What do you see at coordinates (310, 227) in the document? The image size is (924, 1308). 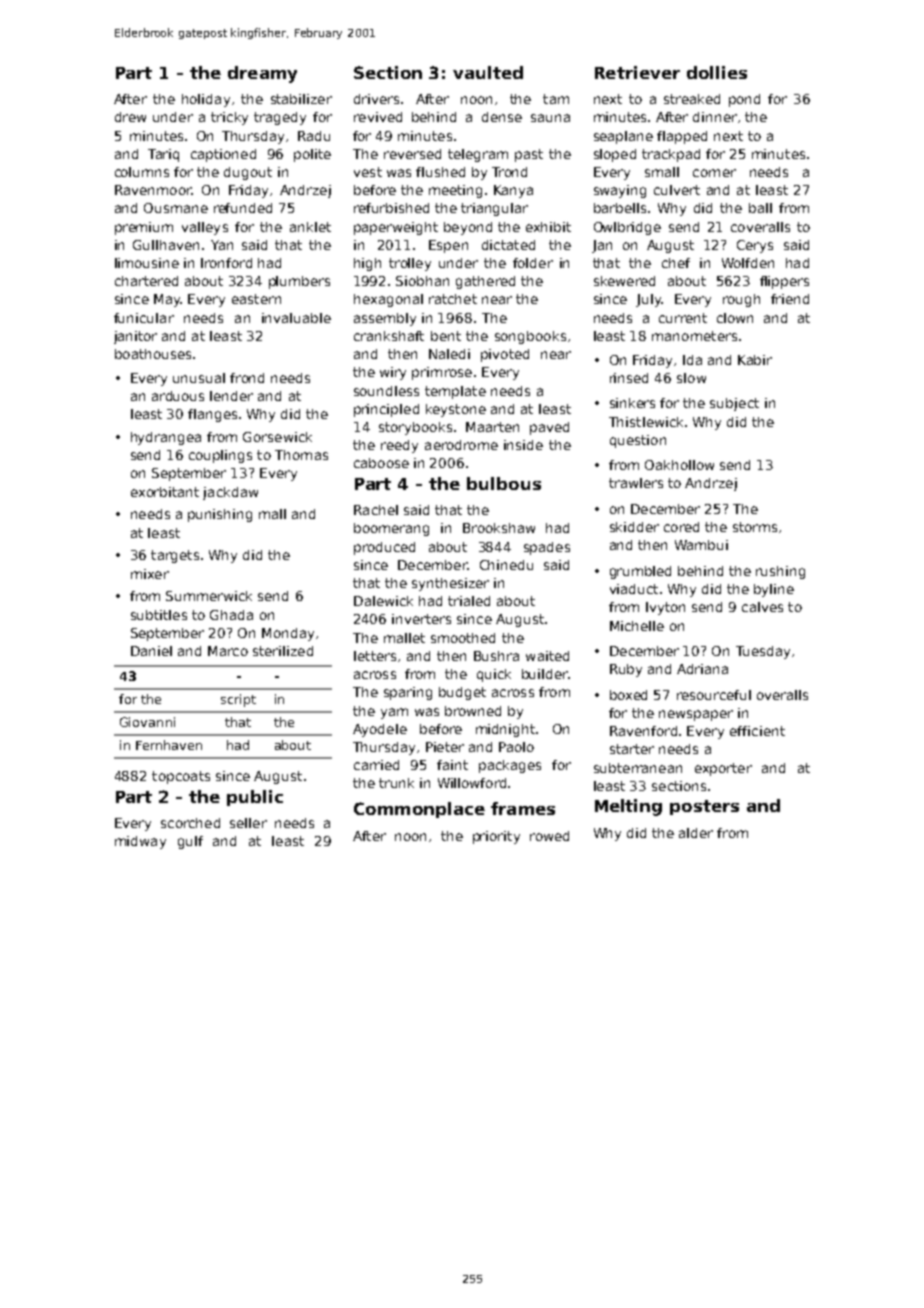 I see `anklet` at bounding box center [310, 227].
